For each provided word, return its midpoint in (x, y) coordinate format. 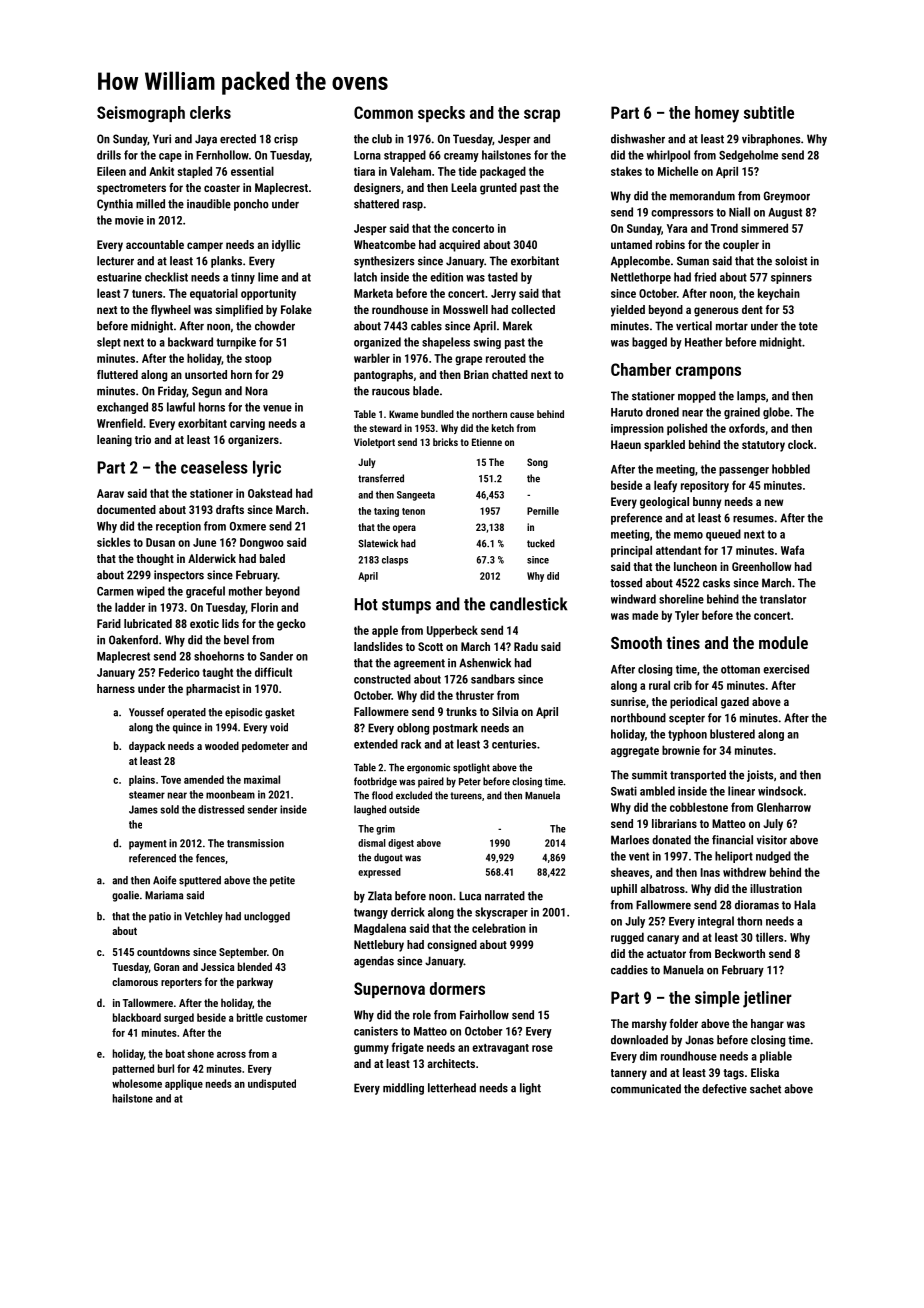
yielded (628, 311)
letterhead (452, 1088)
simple (717, 999)
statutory (763, 446)
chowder (275, 326)
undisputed (272, 1084)
